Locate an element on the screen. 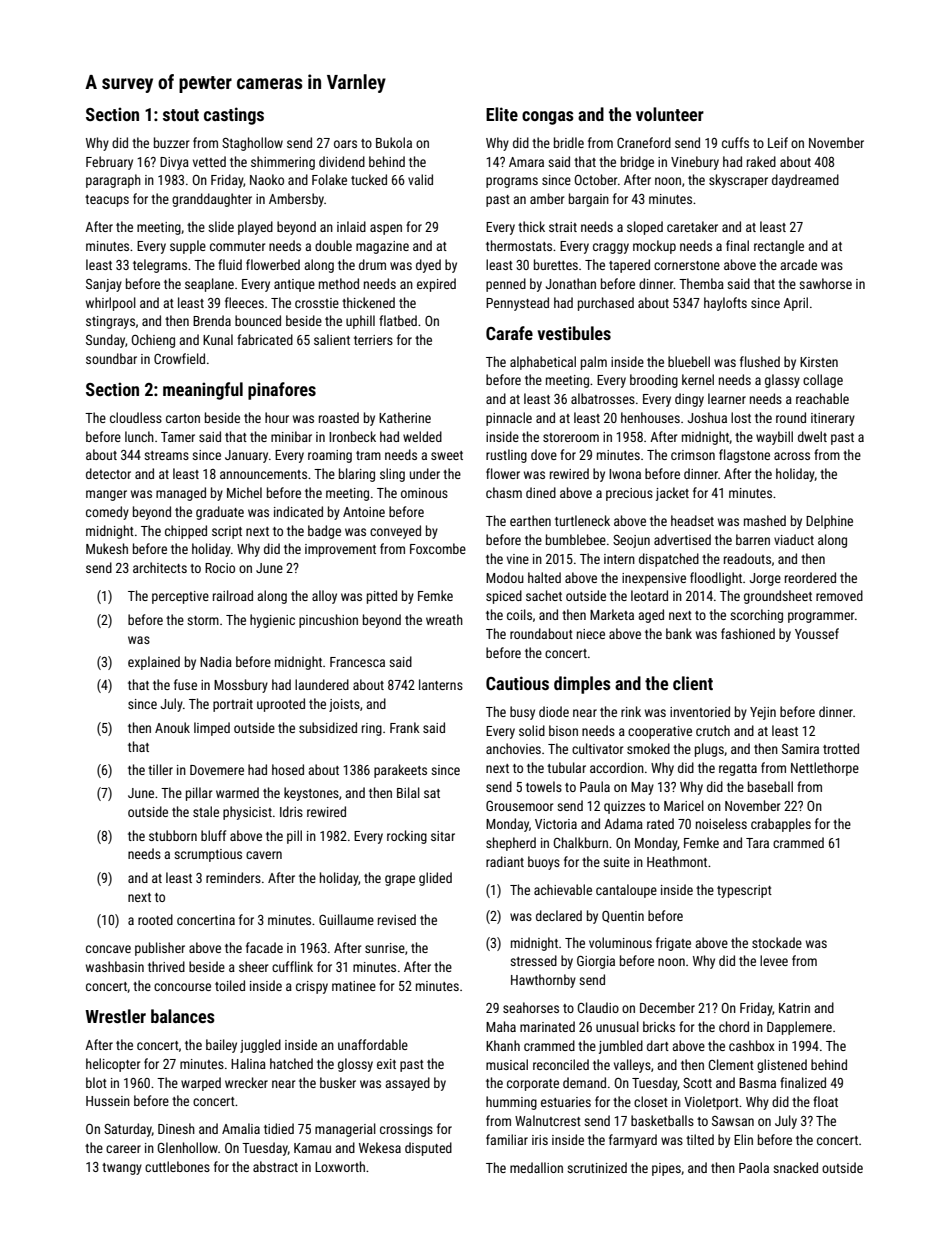 This screenshot has width=952, height=1233. Bukola is located at coordinates (394, 142).
